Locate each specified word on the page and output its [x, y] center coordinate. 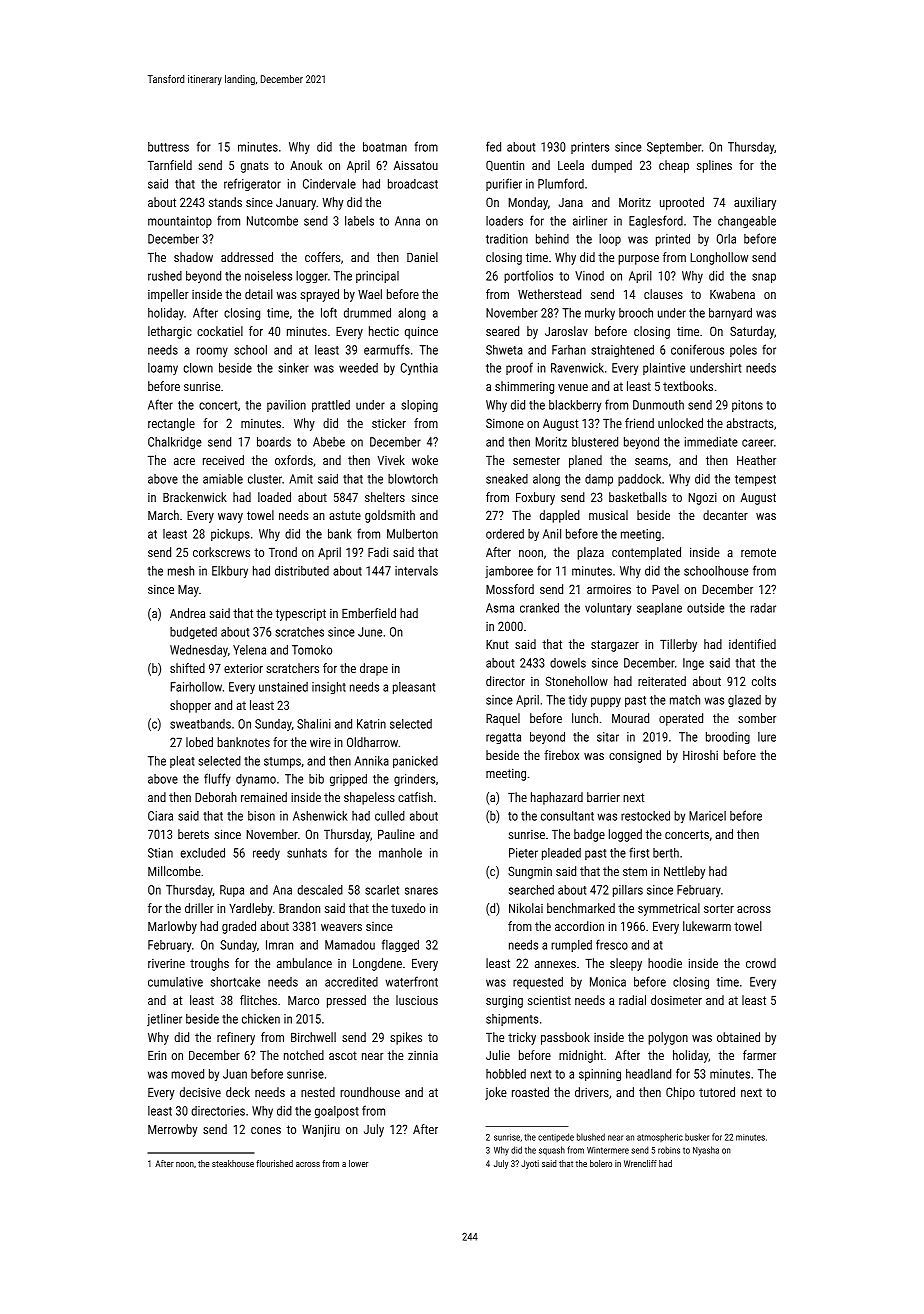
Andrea [187, 613]
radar [763, 608]
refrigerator [252, 184]
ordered [505, 534]
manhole [400, 853]
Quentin [505, 165]
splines [714, 166]
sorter [719, 908]
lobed [199, 742]
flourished [274, 1163]
